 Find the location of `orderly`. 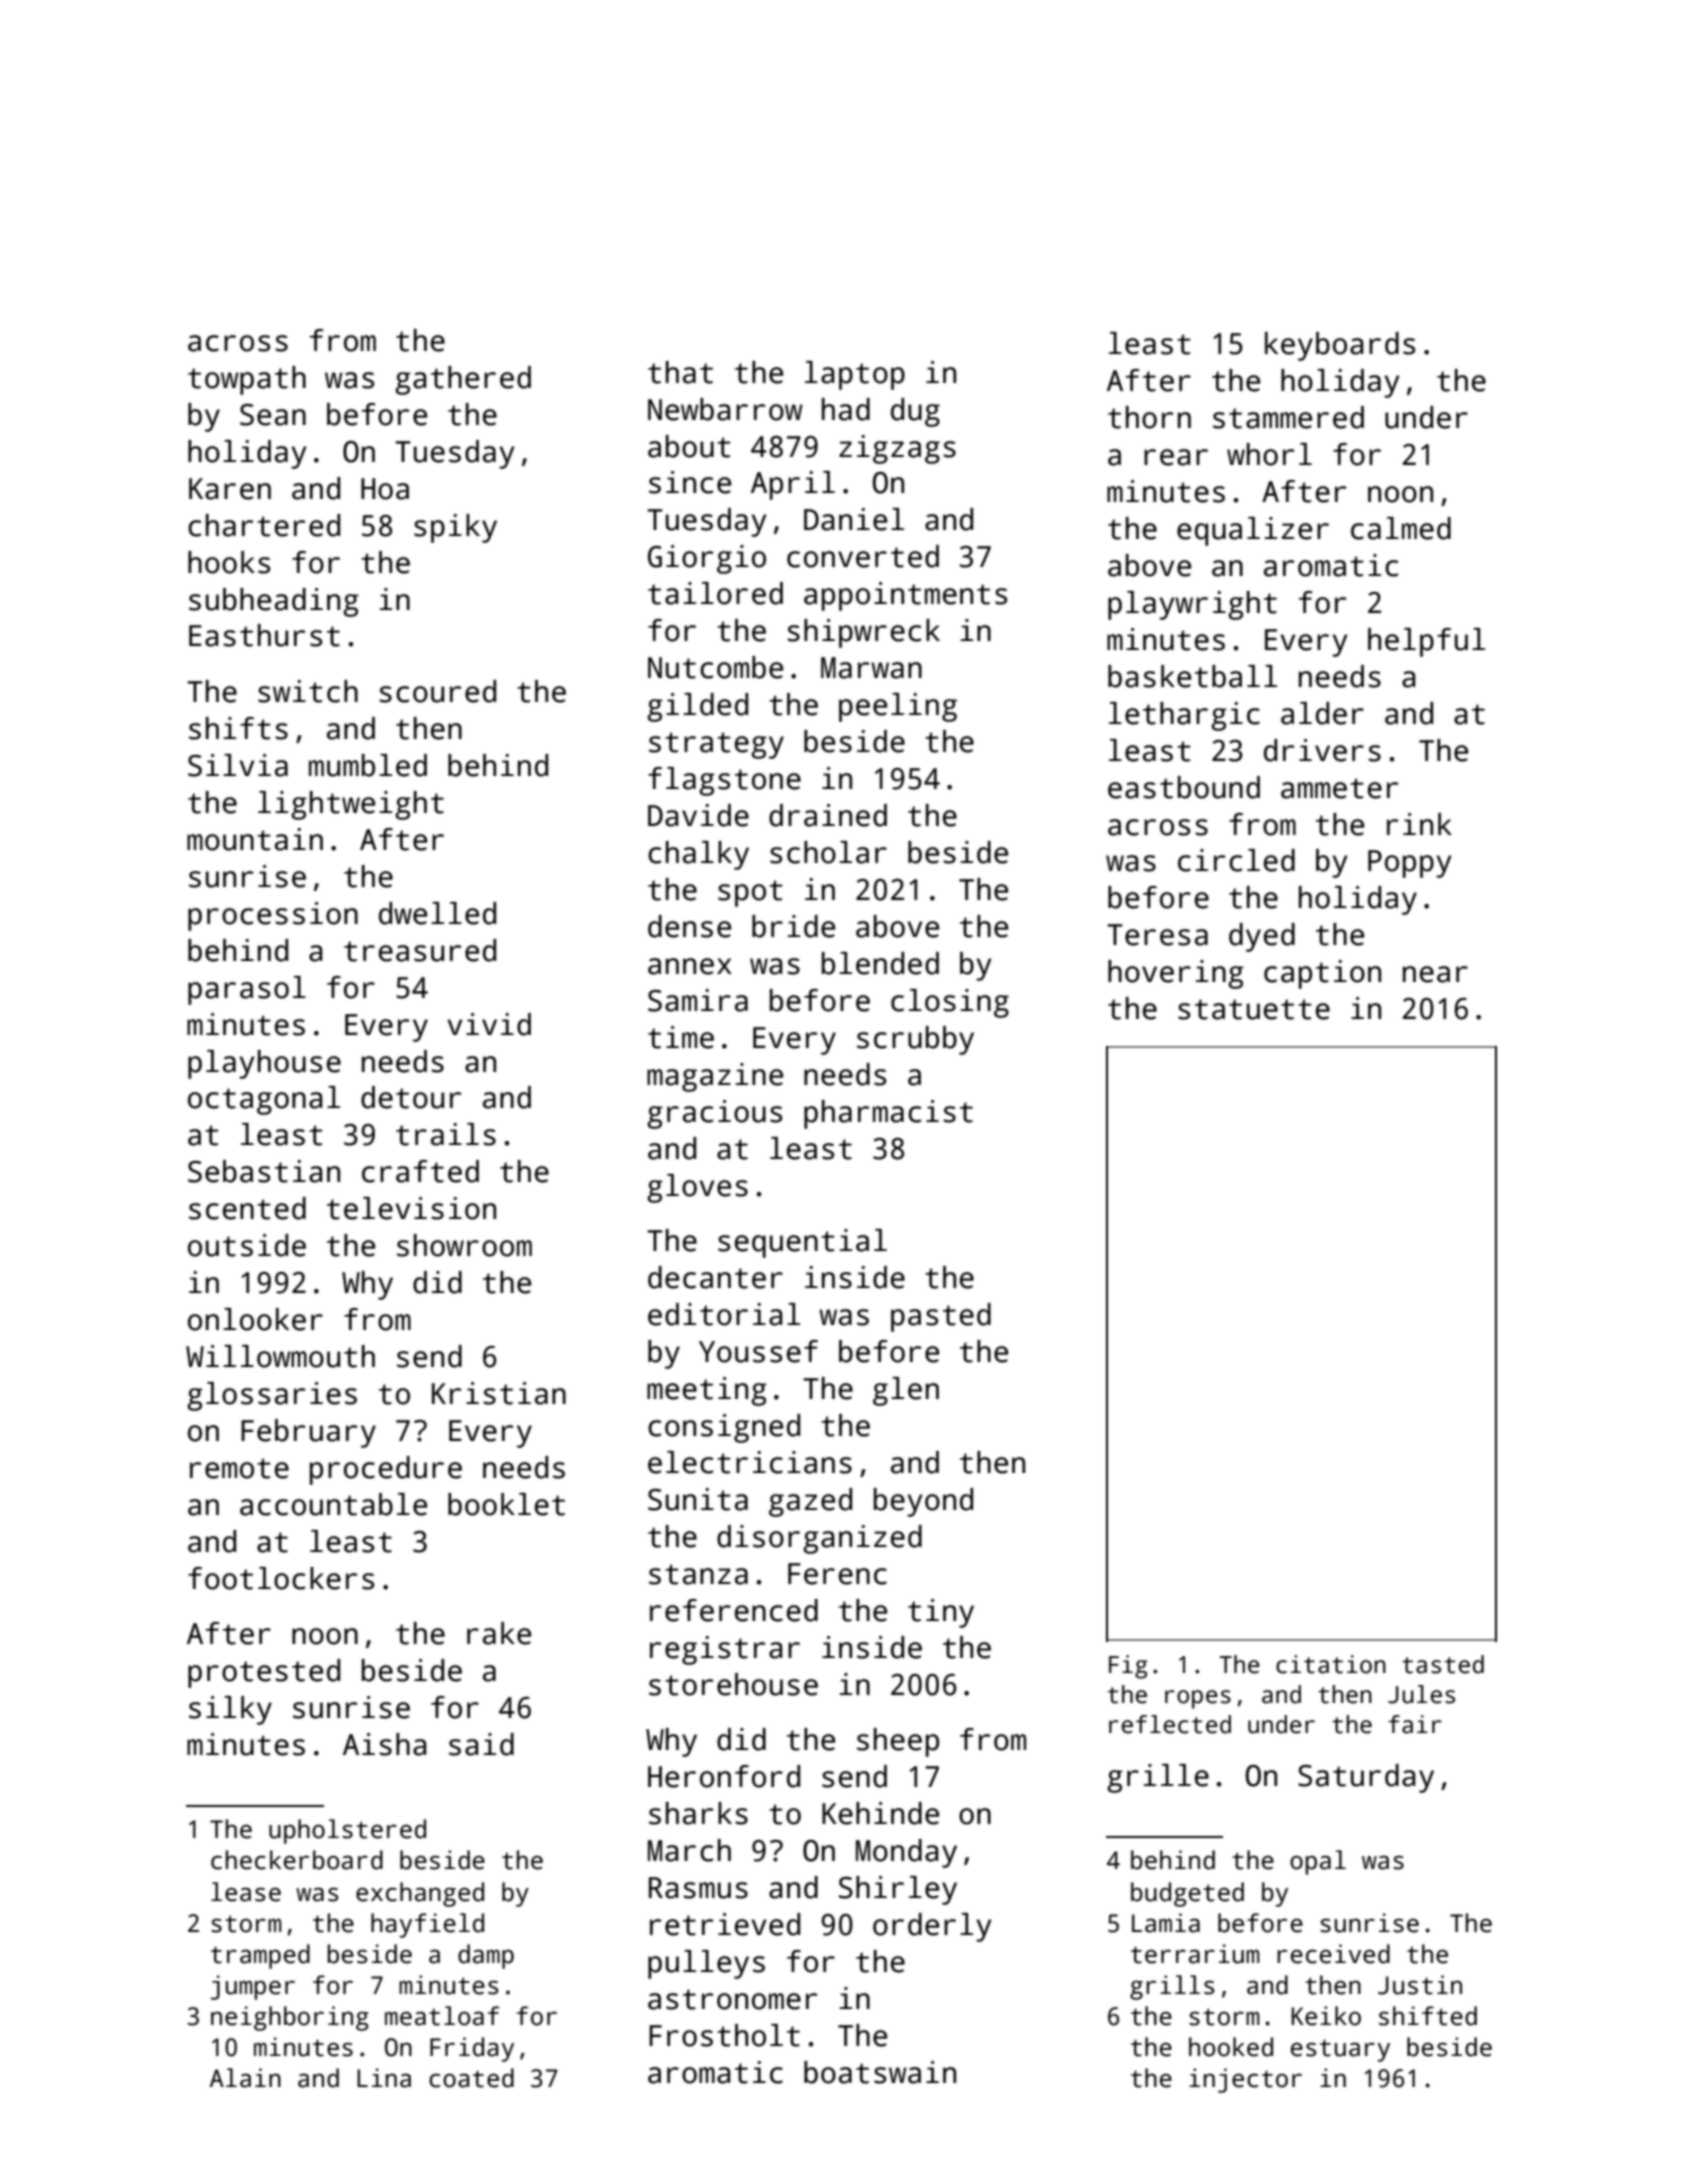

orderly is located at coordinates (932, 1927).
